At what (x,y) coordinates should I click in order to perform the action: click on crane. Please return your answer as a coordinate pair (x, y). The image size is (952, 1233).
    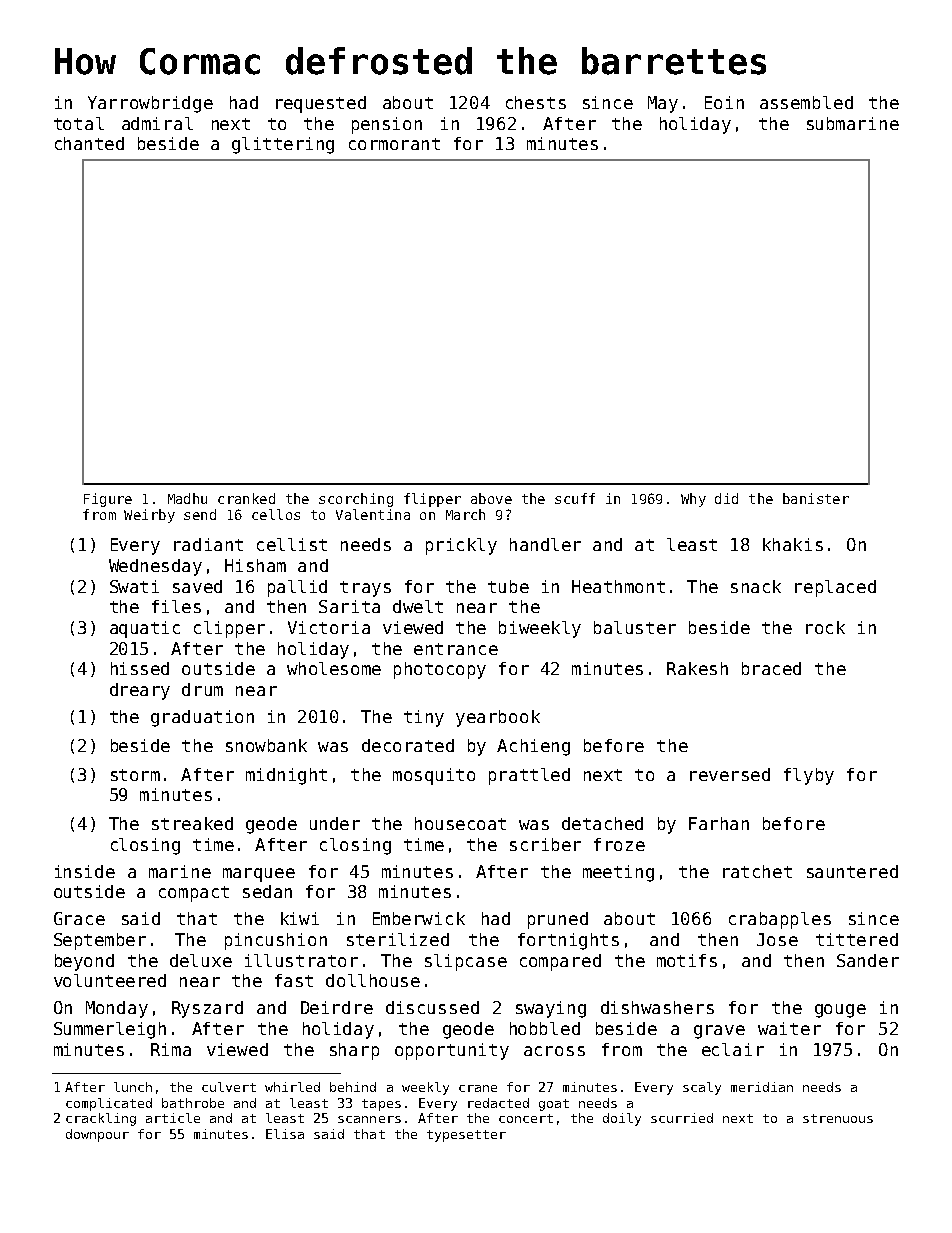
    Looking at the image, I should click on (478, 1088).
